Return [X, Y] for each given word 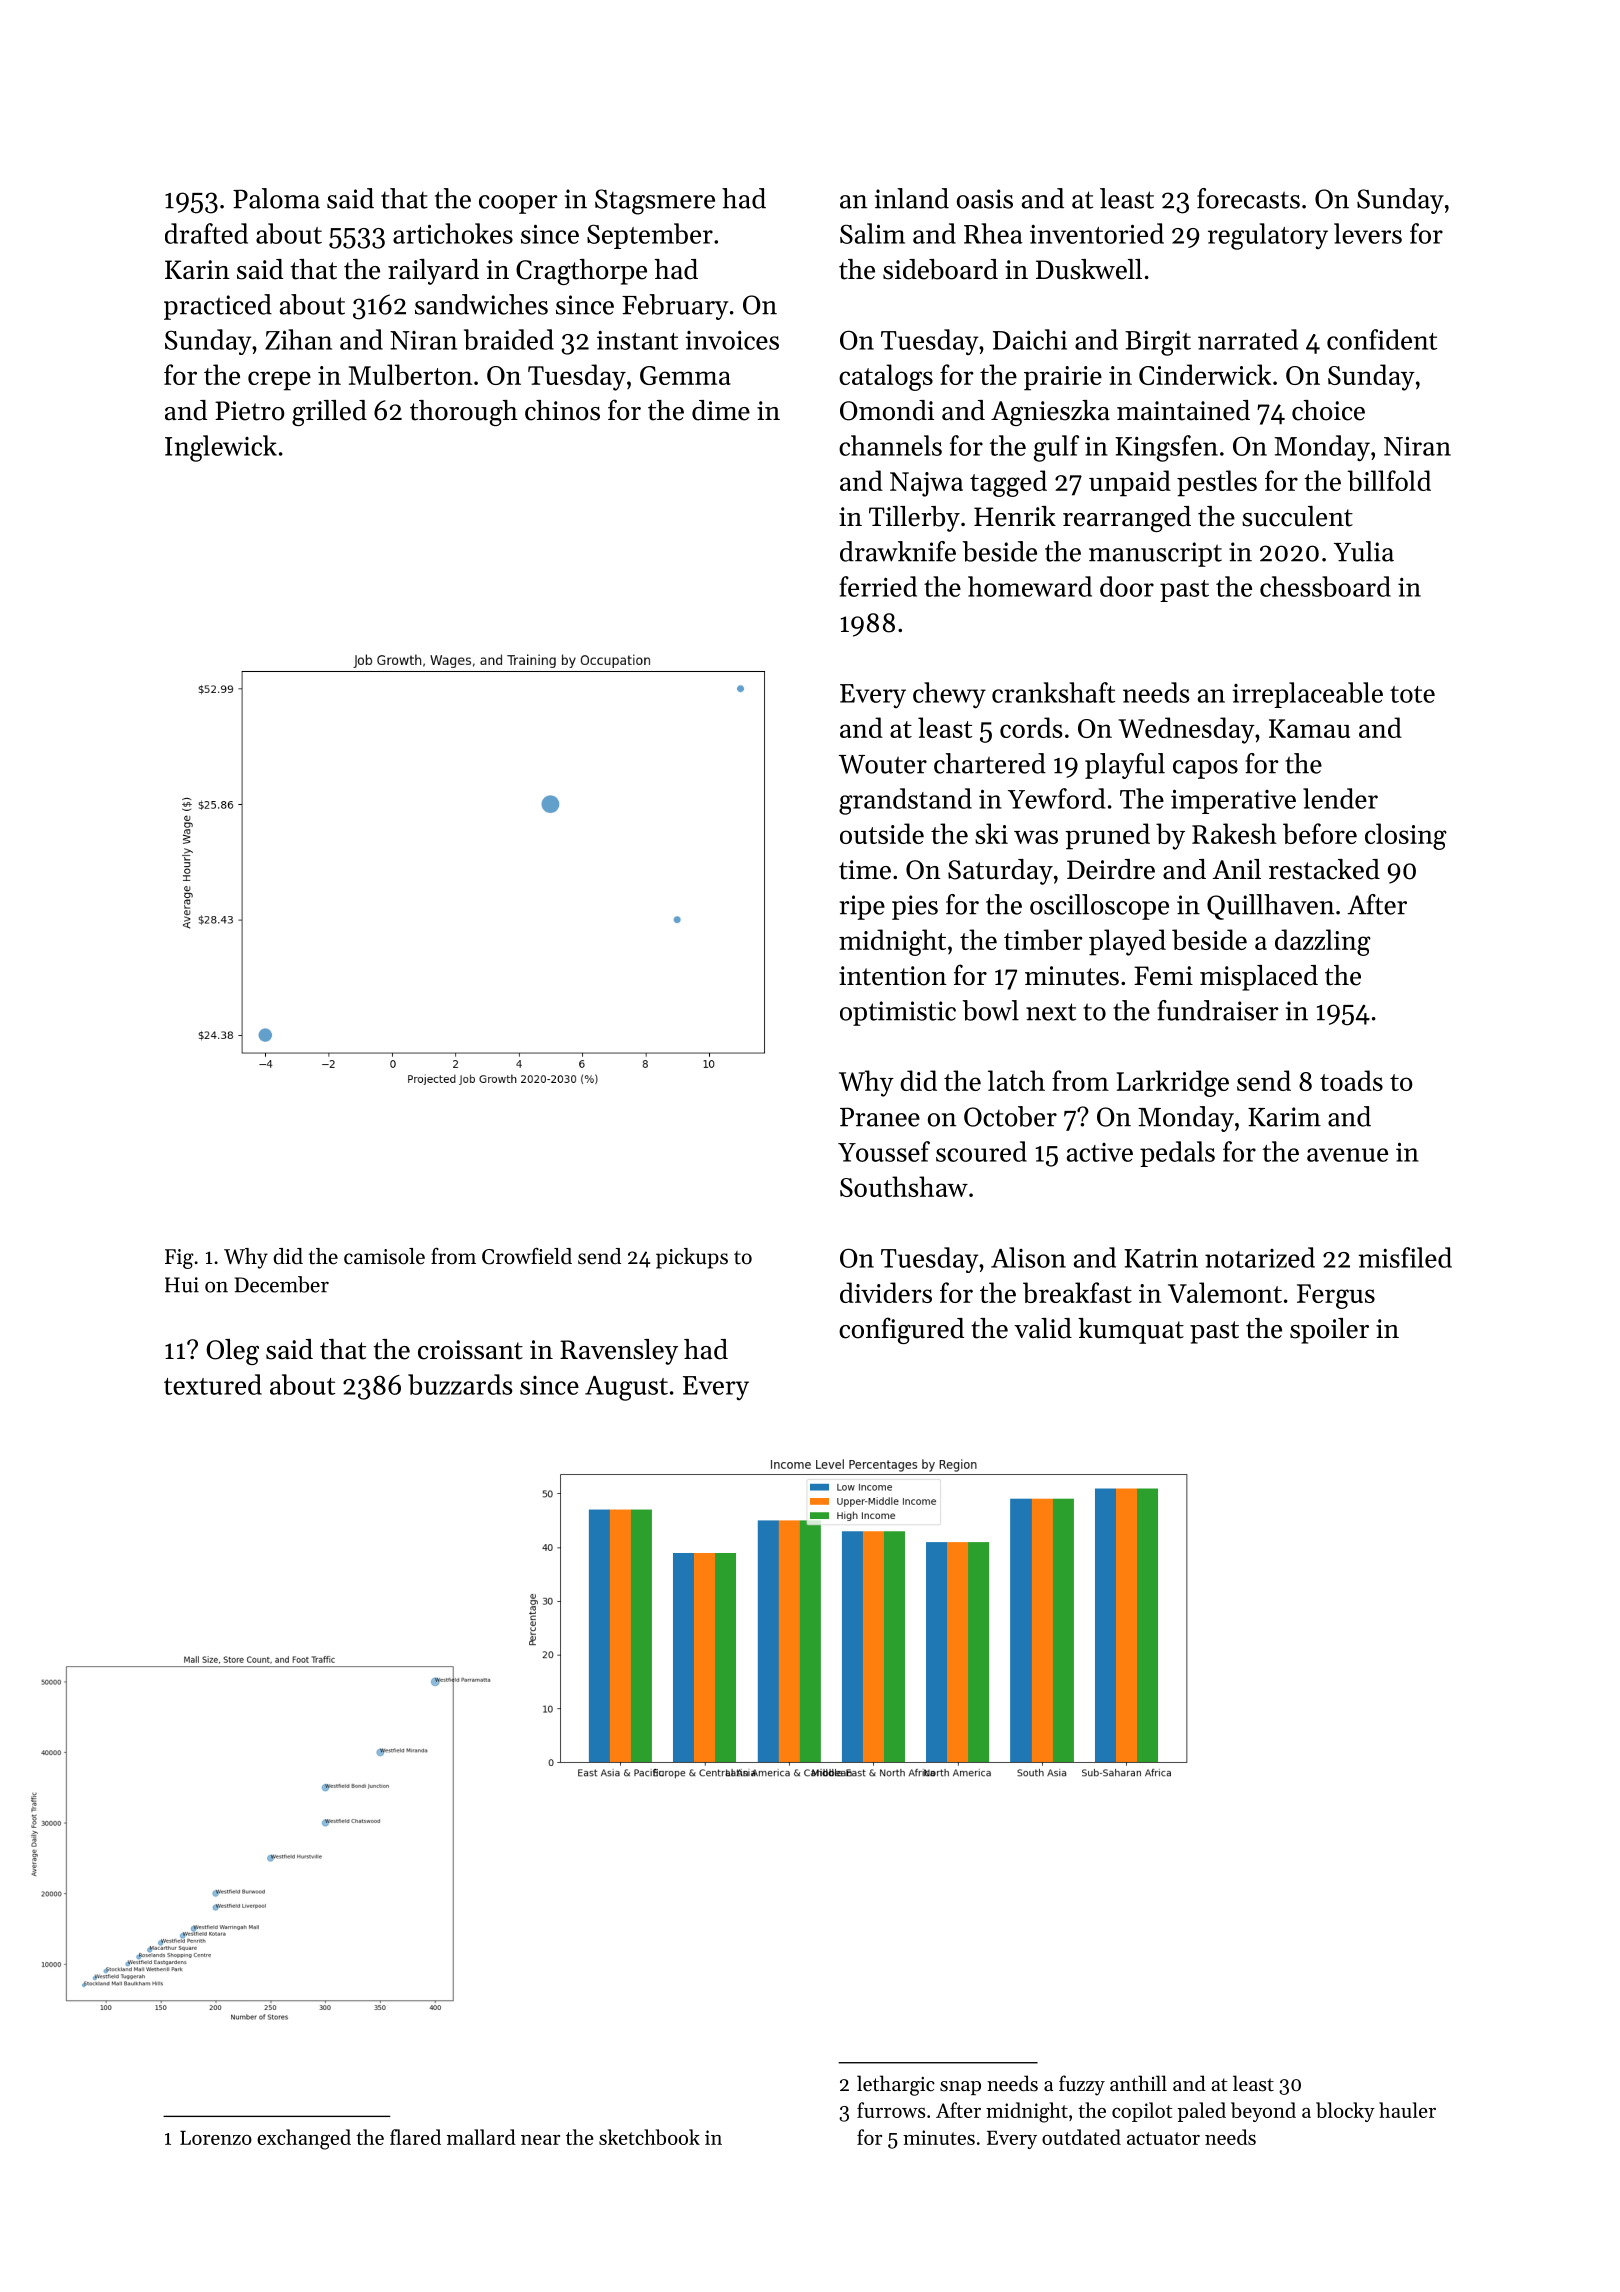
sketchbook [649, 2137]
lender [1340, 798]
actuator [1163, 2138]
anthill [1138, 2083]
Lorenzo [216, 2138]
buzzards [460, 1384]
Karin [197, 269]
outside [882, 833]
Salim [872, 233]
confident [1382, 339]
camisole [384, 1256]
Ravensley [619, 1352]
